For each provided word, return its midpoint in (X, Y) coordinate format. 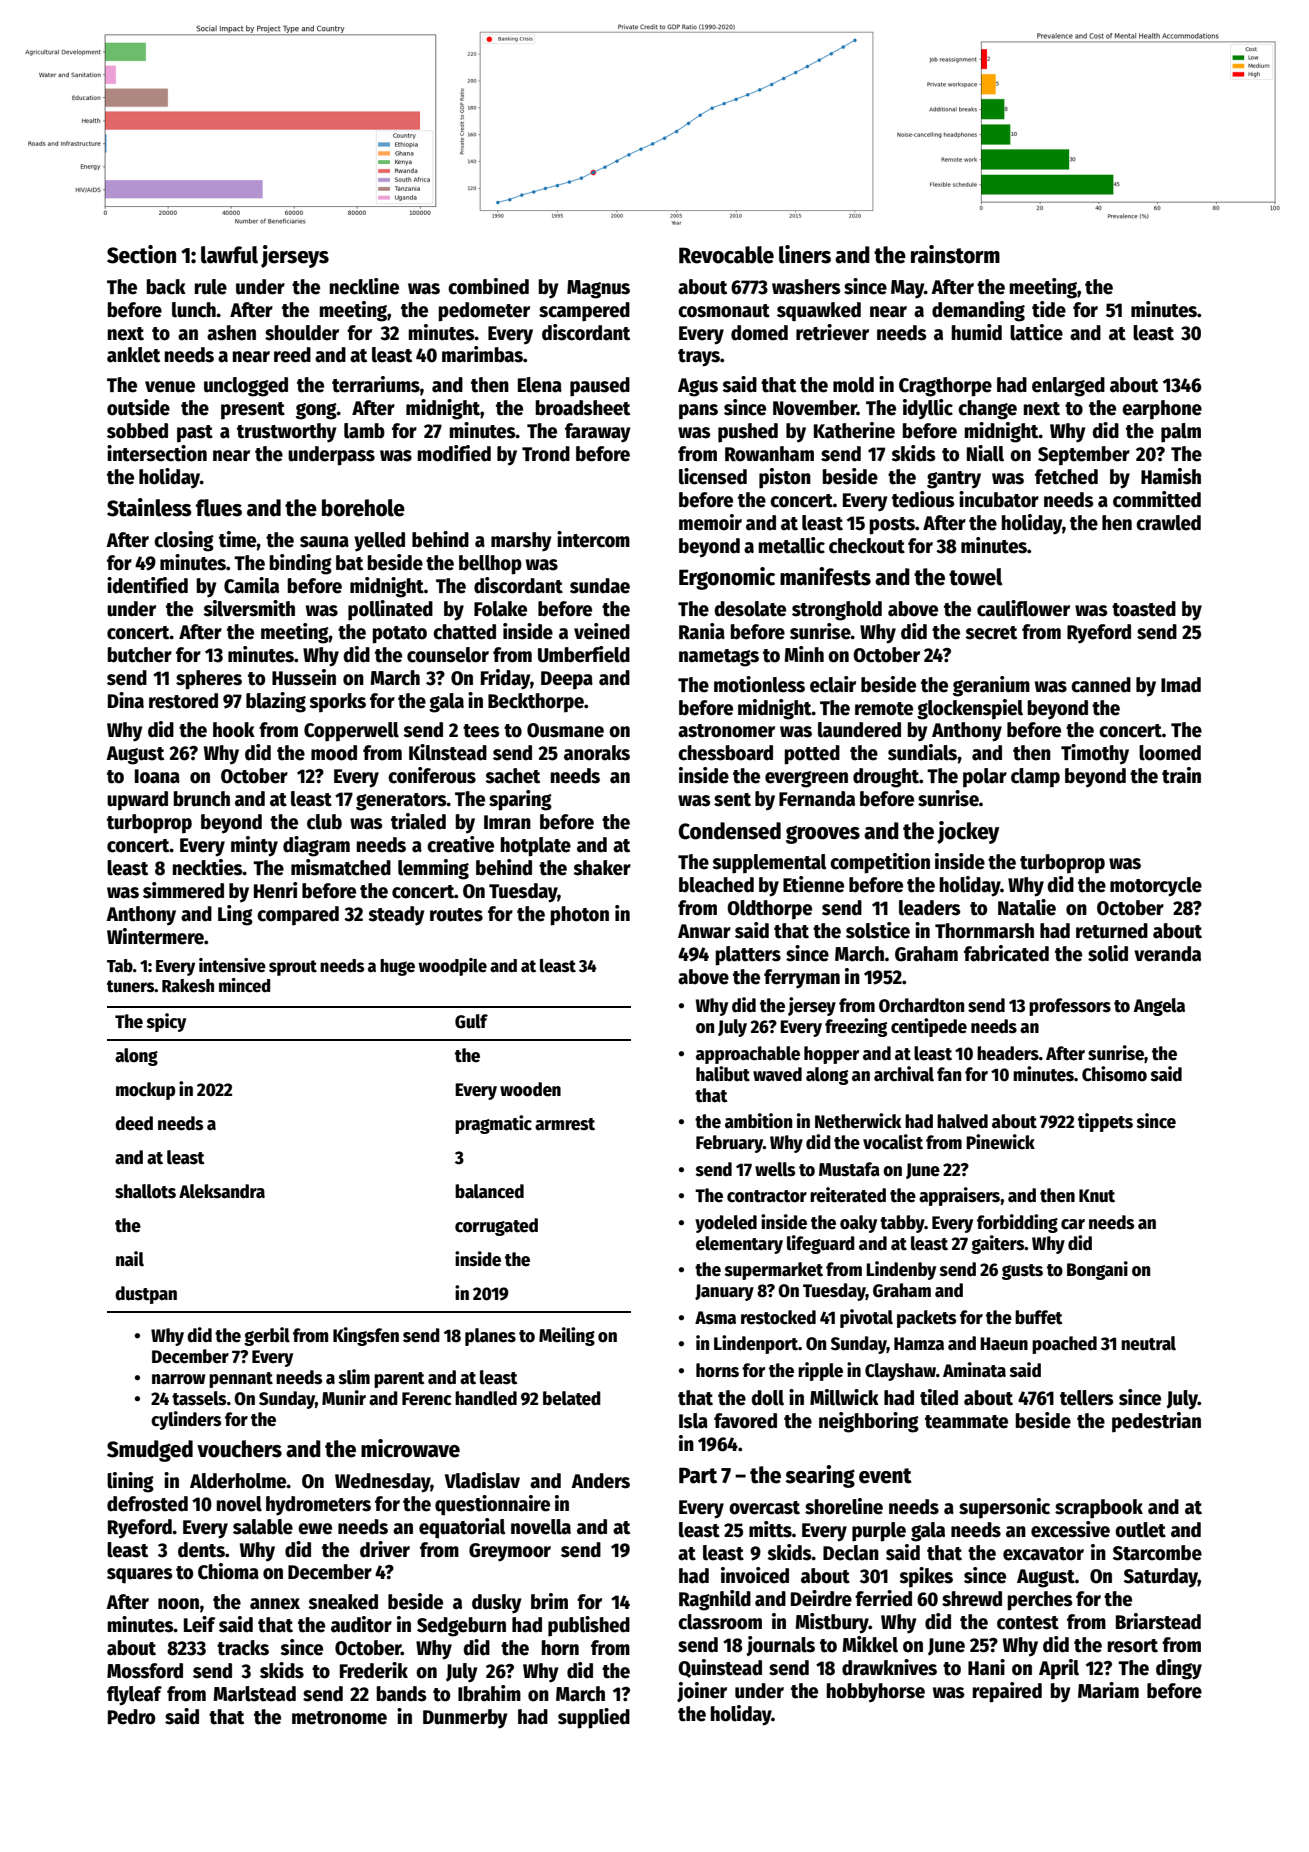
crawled (1168, 523)
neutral (1148, 1343)
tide (1049, 309)
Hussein (304, 677)
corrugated (496, 1227)
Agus (698, 387)
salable (263, 1527)
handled (486, 1398)
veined (602, 631)
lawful (229, 255)
